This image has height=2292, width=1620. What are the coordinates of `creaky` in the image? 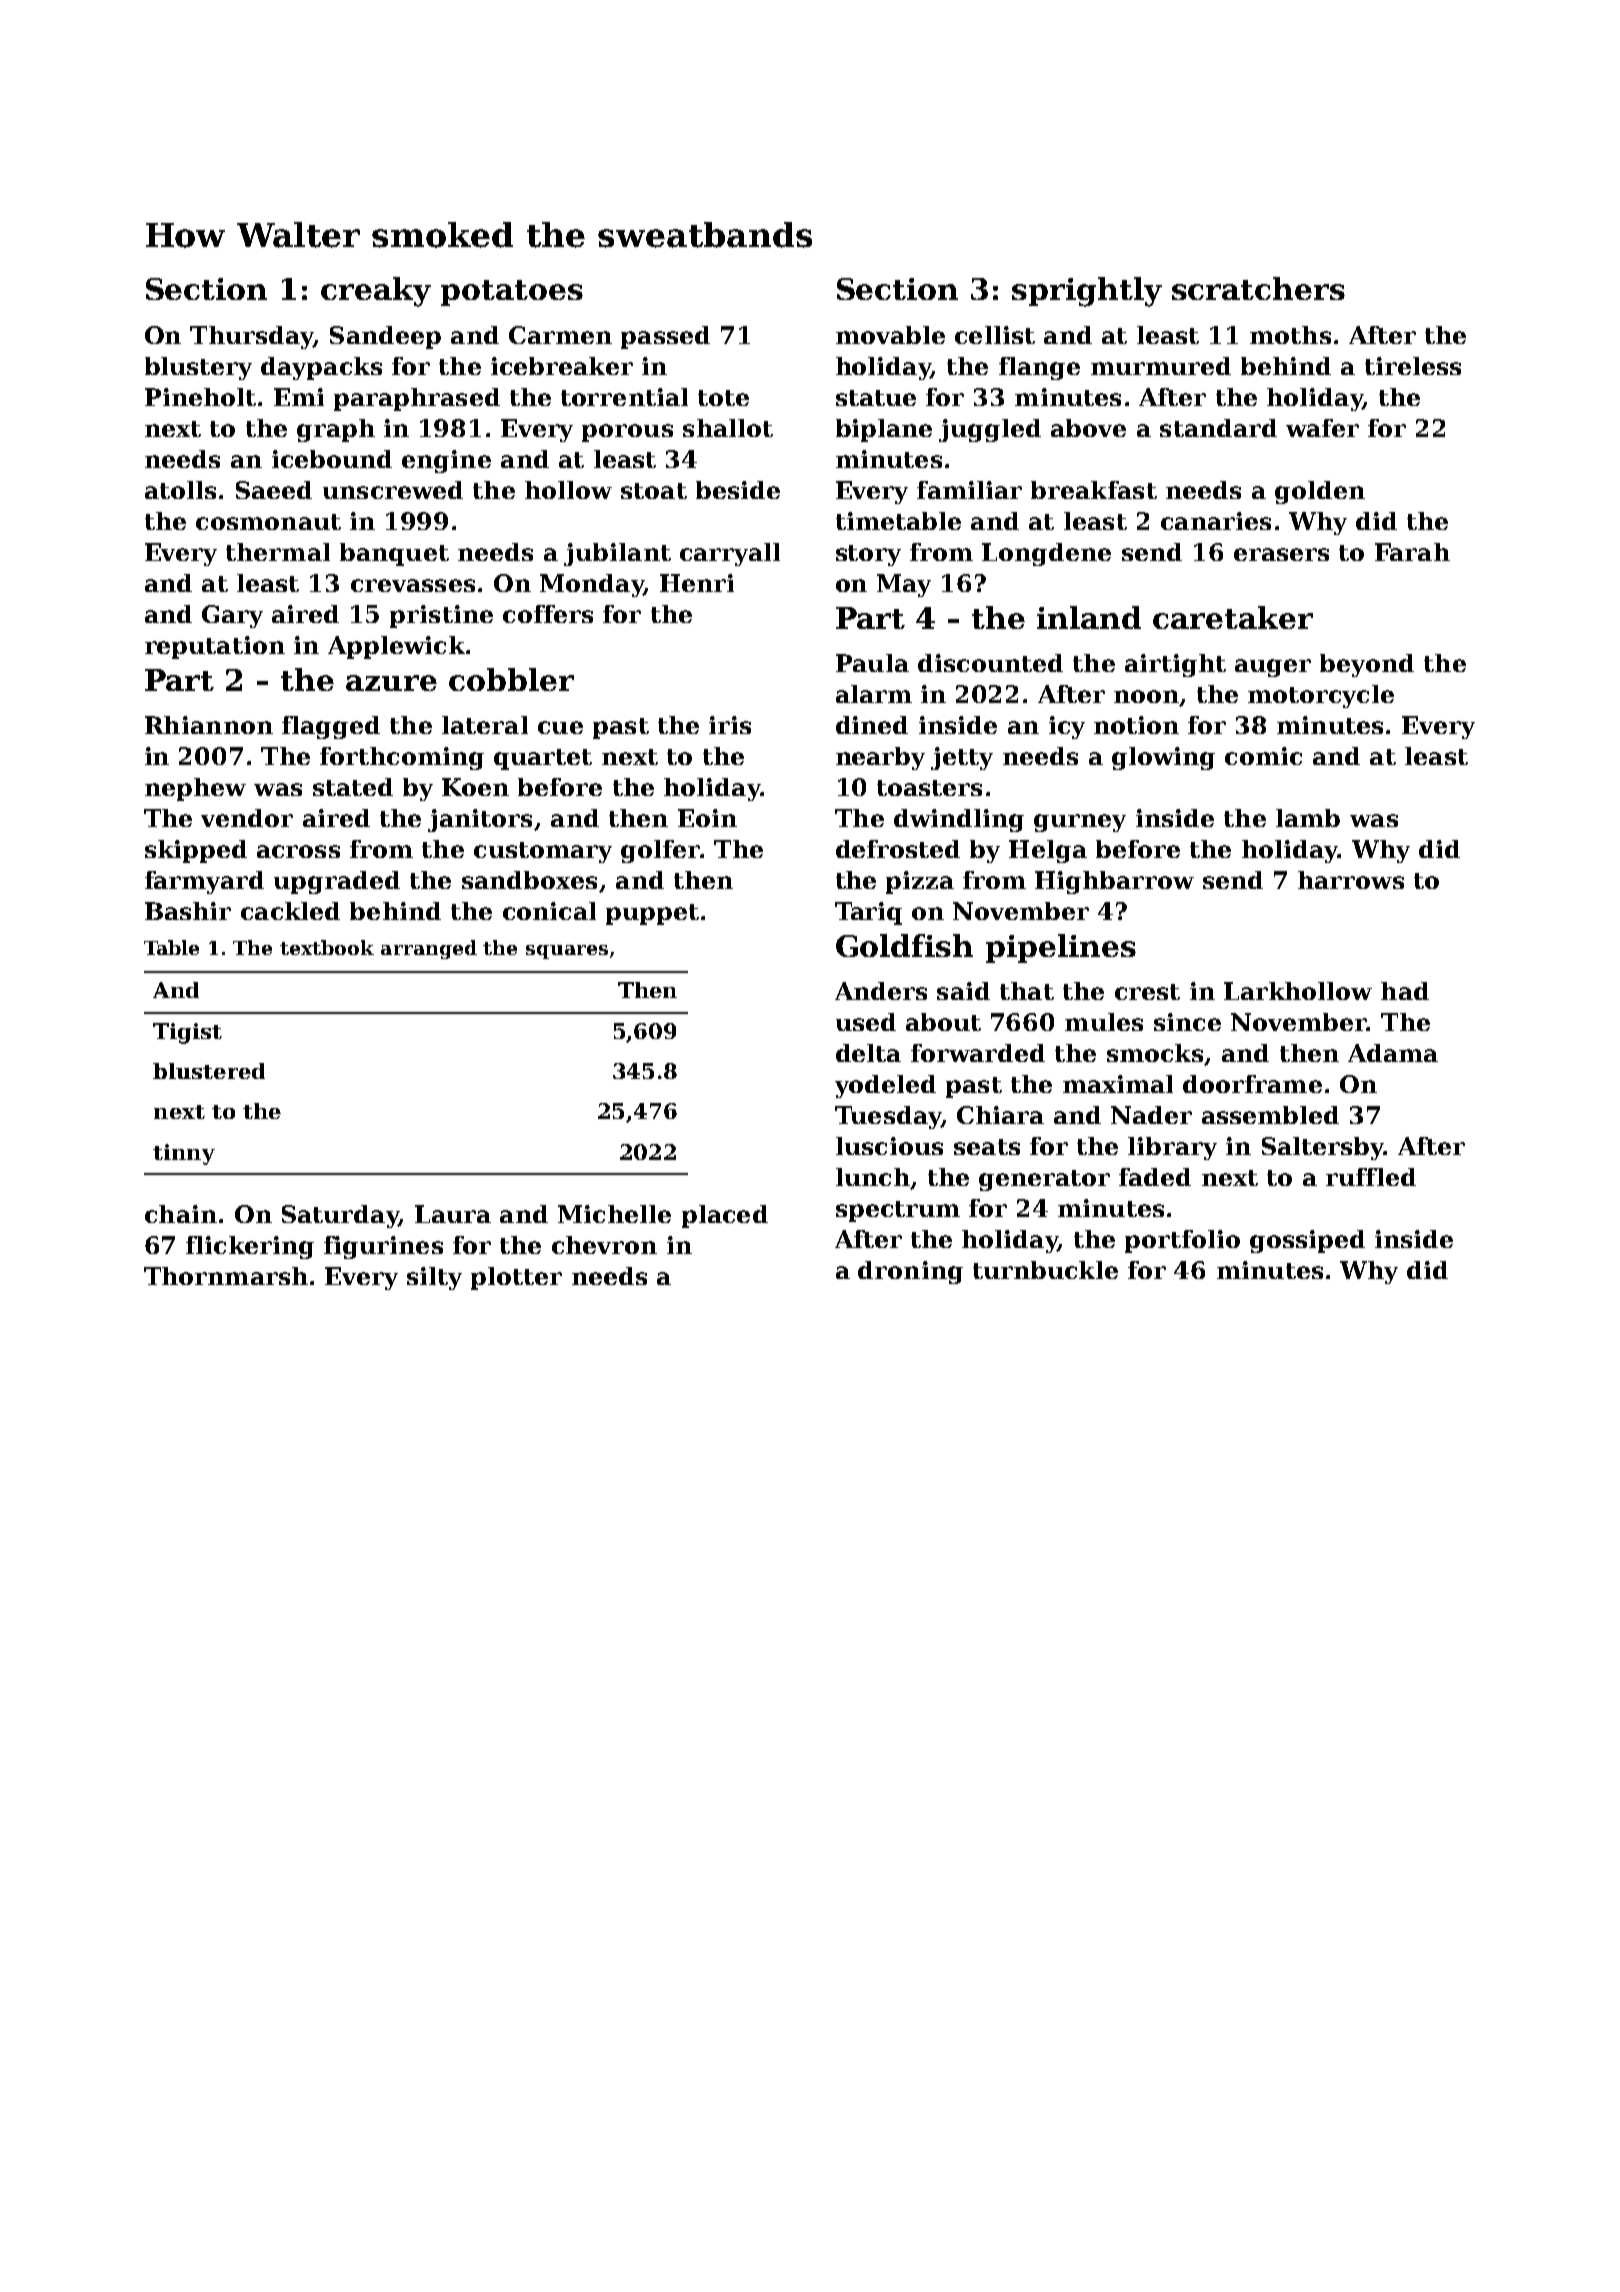 It's located at (376, 292).
